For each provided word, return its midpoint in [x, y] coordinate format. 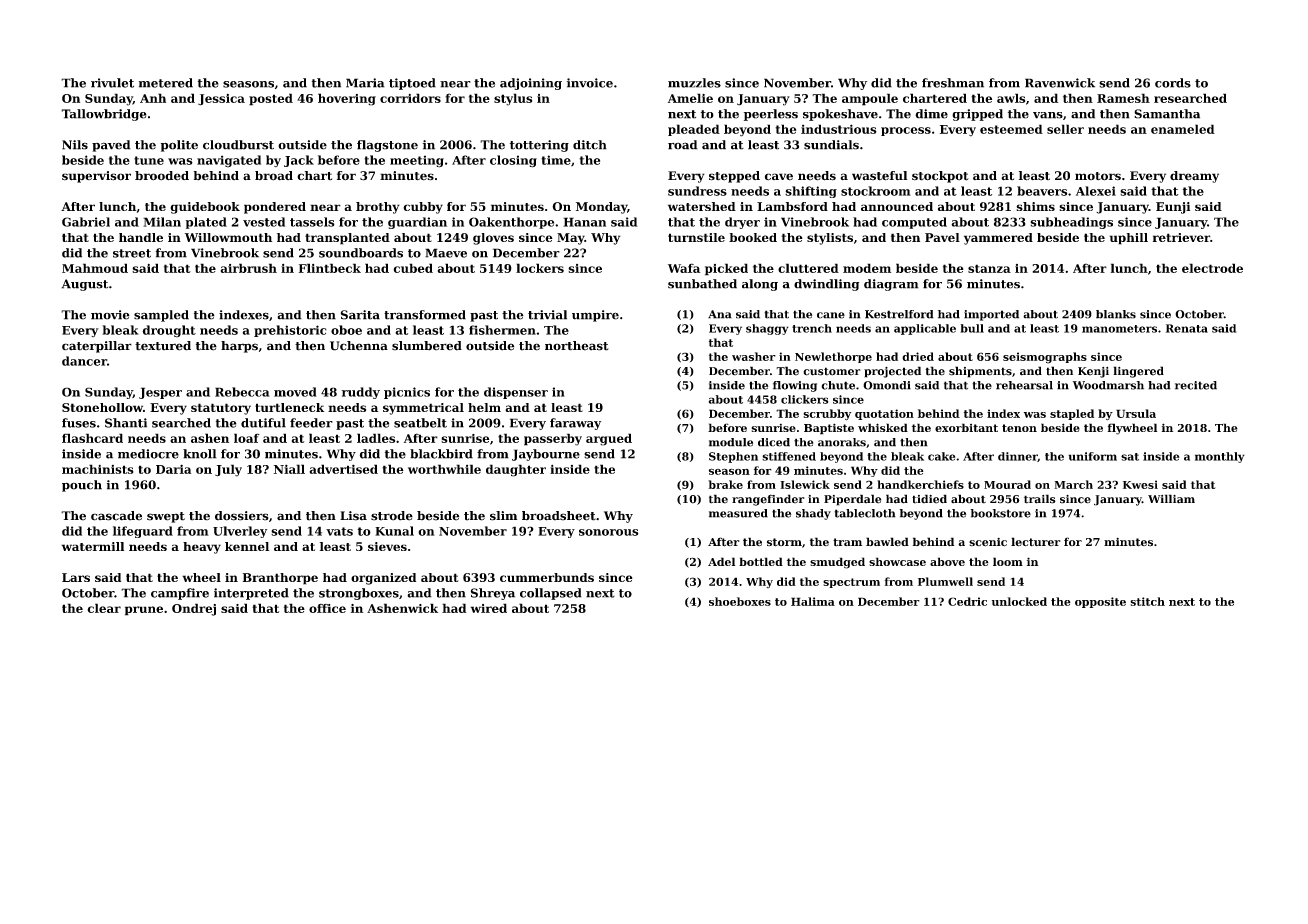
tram [847, 542]
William [1171, 498]
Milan [162, 222]
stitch [1147, 601]
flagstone [387, 146]
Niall [289, 469]
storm [784, 542]
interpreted [251, 594]
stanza [989, 268]
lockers [540, 268]
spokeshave [840, 115]
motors [1098, 176]
